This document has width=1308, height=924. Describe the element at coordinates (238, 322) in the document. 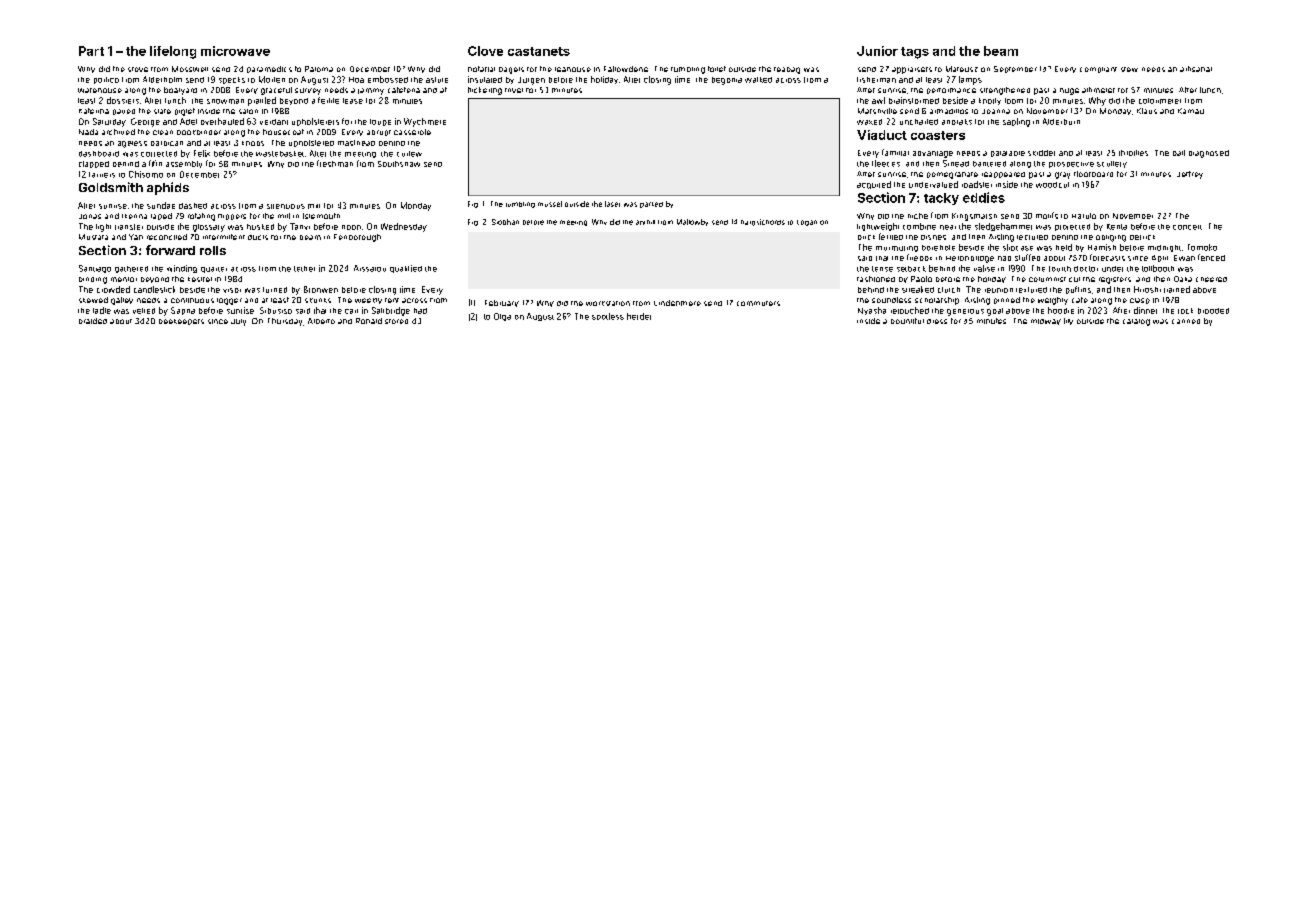

I see `July` at that location.
